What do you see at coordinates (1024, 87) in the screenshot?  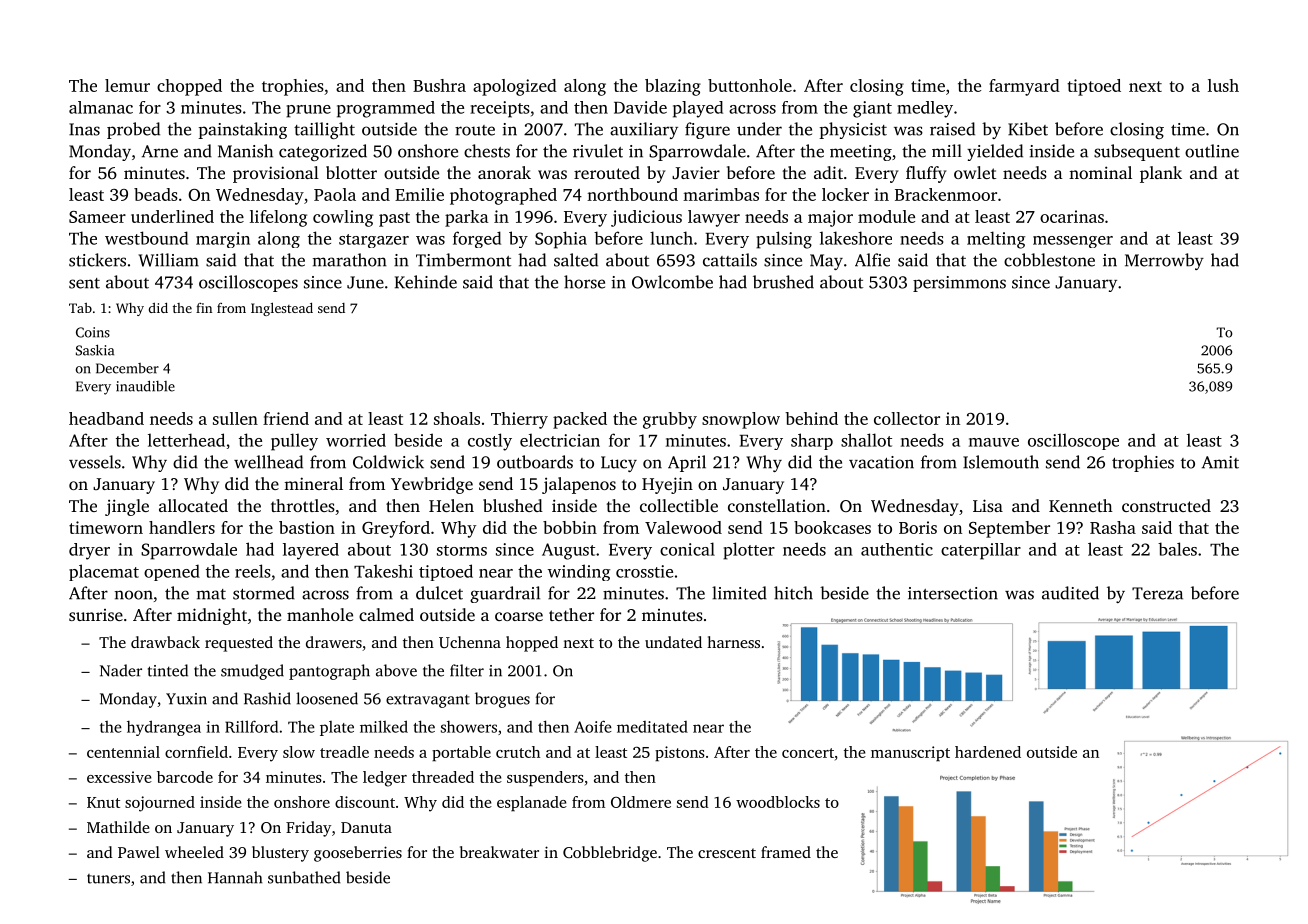 I see `farmyard` at bounding box center [1024, 87].
